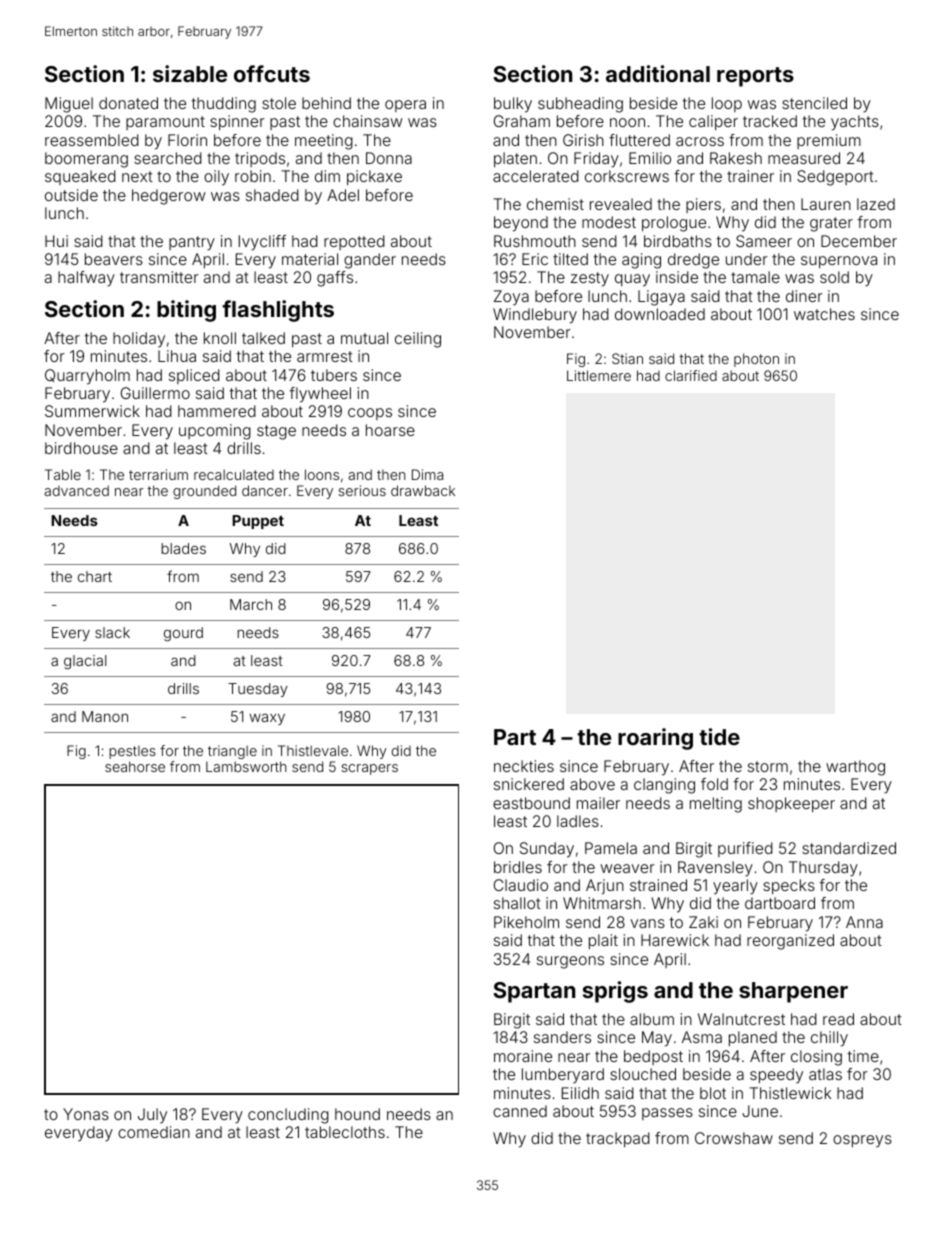 The height and width of the image is (1233, 952). I want to click on reports, so click(755, 77).
